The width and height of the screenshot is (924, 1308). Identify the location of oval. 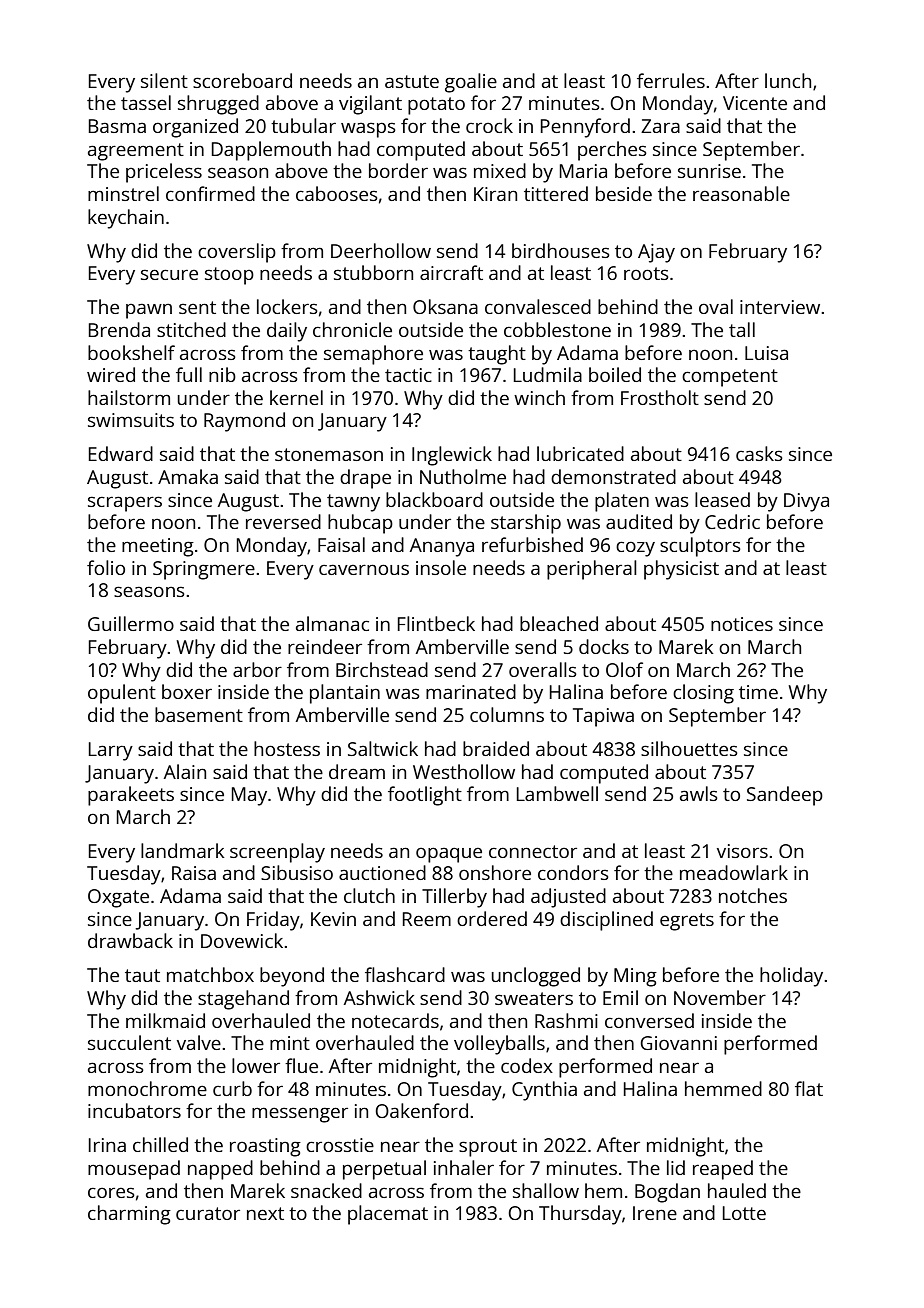
(716, 306).
